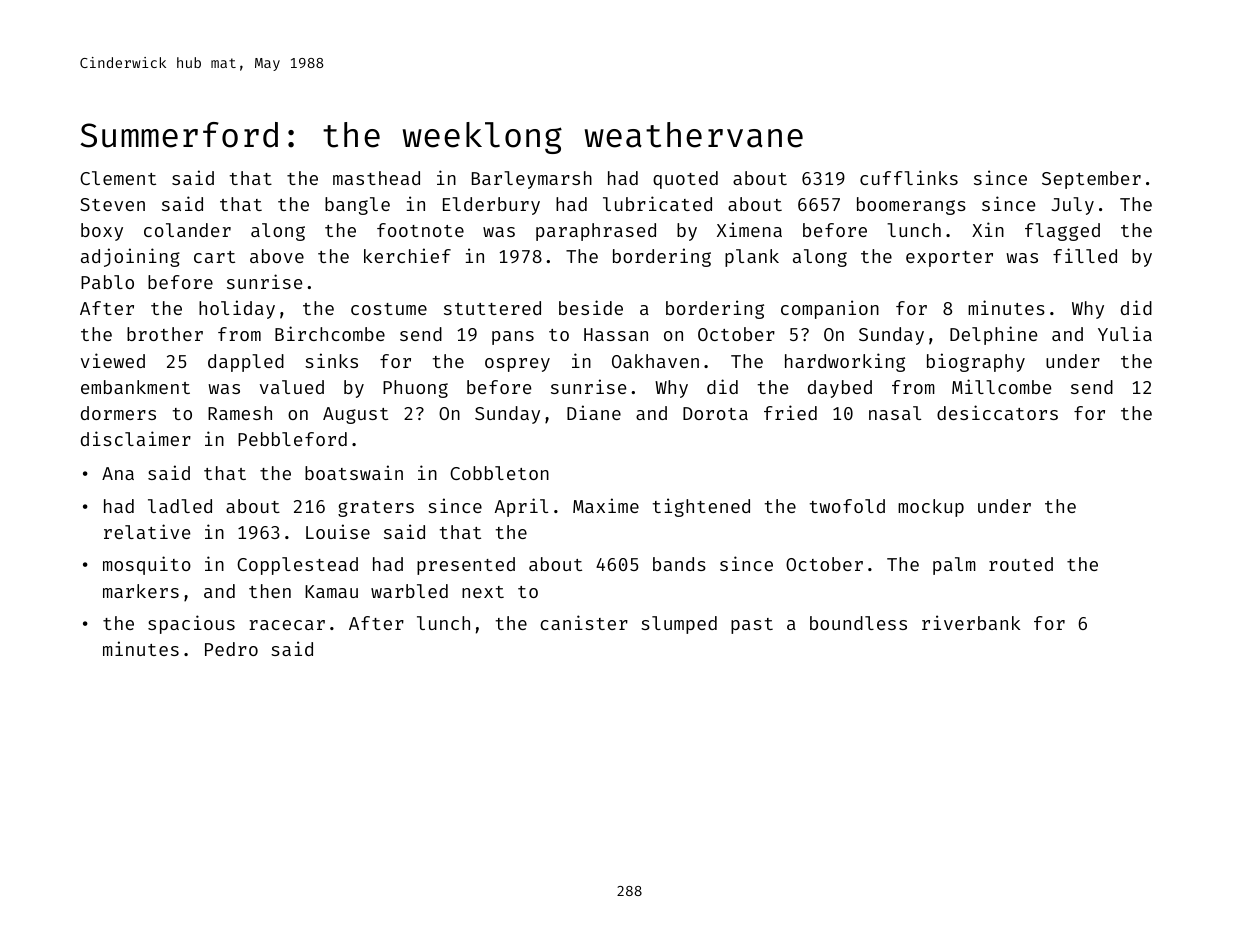 Image resolution: width=1233 pixels, height=952 pixels. I want to click on Elderbury, so click(491, 206).
